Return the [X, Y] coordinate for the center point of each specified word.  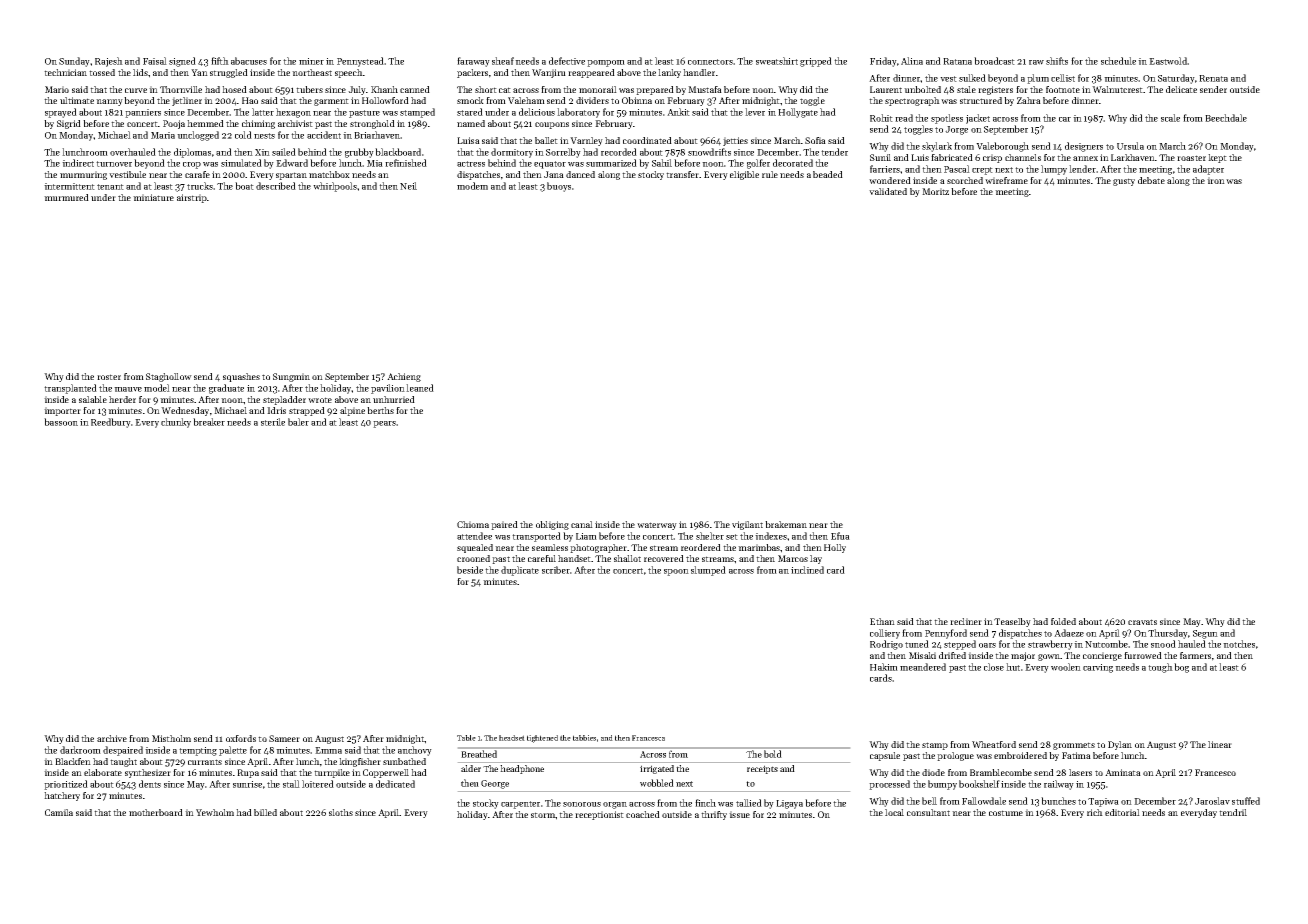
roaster [1191, 158]
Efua [840, 536]
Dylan [1120, 745]
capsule [885, 756]
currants [205, 762]
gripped [816, 62]
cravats [1142, 622]
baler [298, 422]
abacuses [249, 61]
